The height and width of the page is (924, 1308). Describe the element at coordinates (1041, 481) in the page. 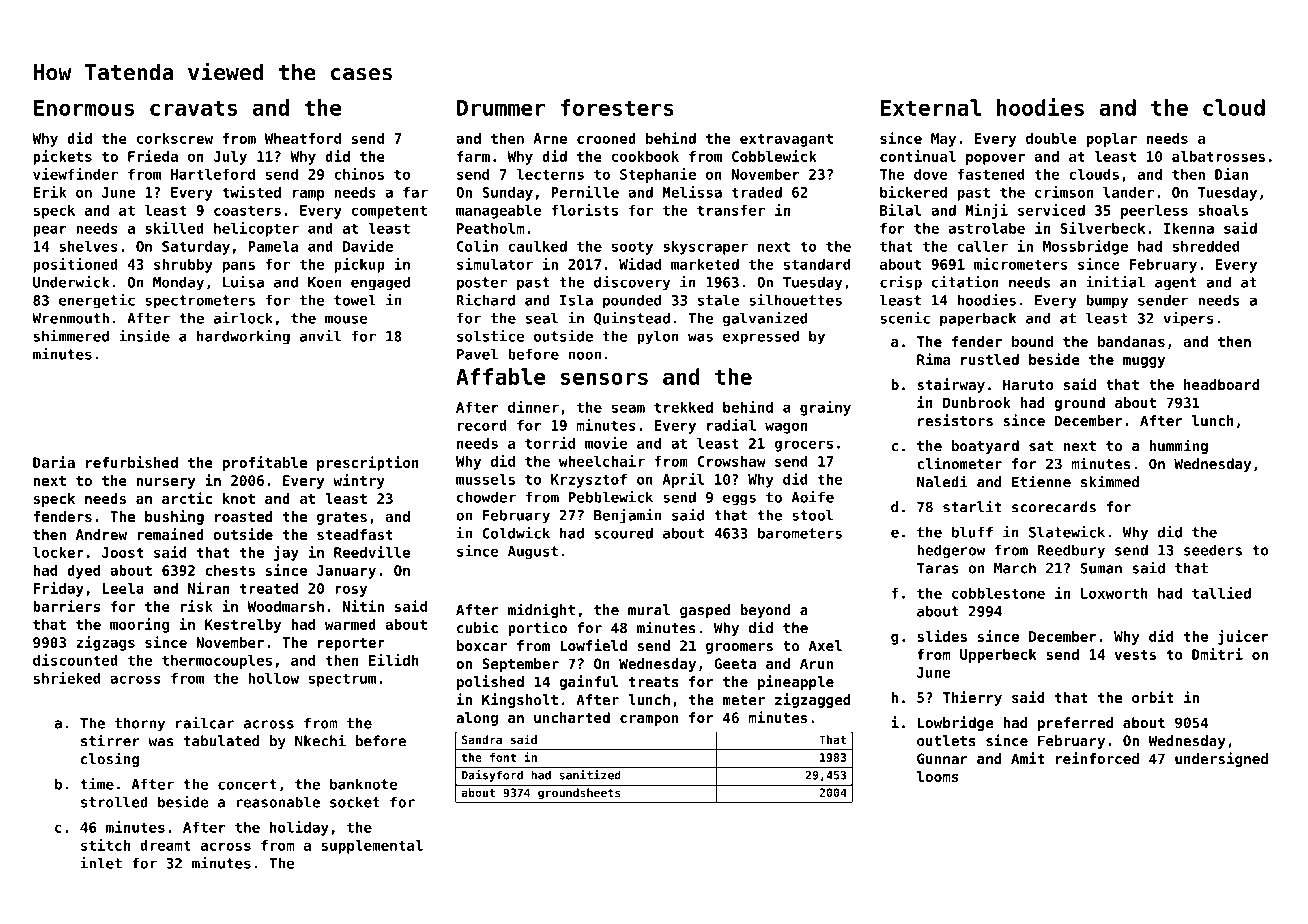

I see `Etienne` at that location.
